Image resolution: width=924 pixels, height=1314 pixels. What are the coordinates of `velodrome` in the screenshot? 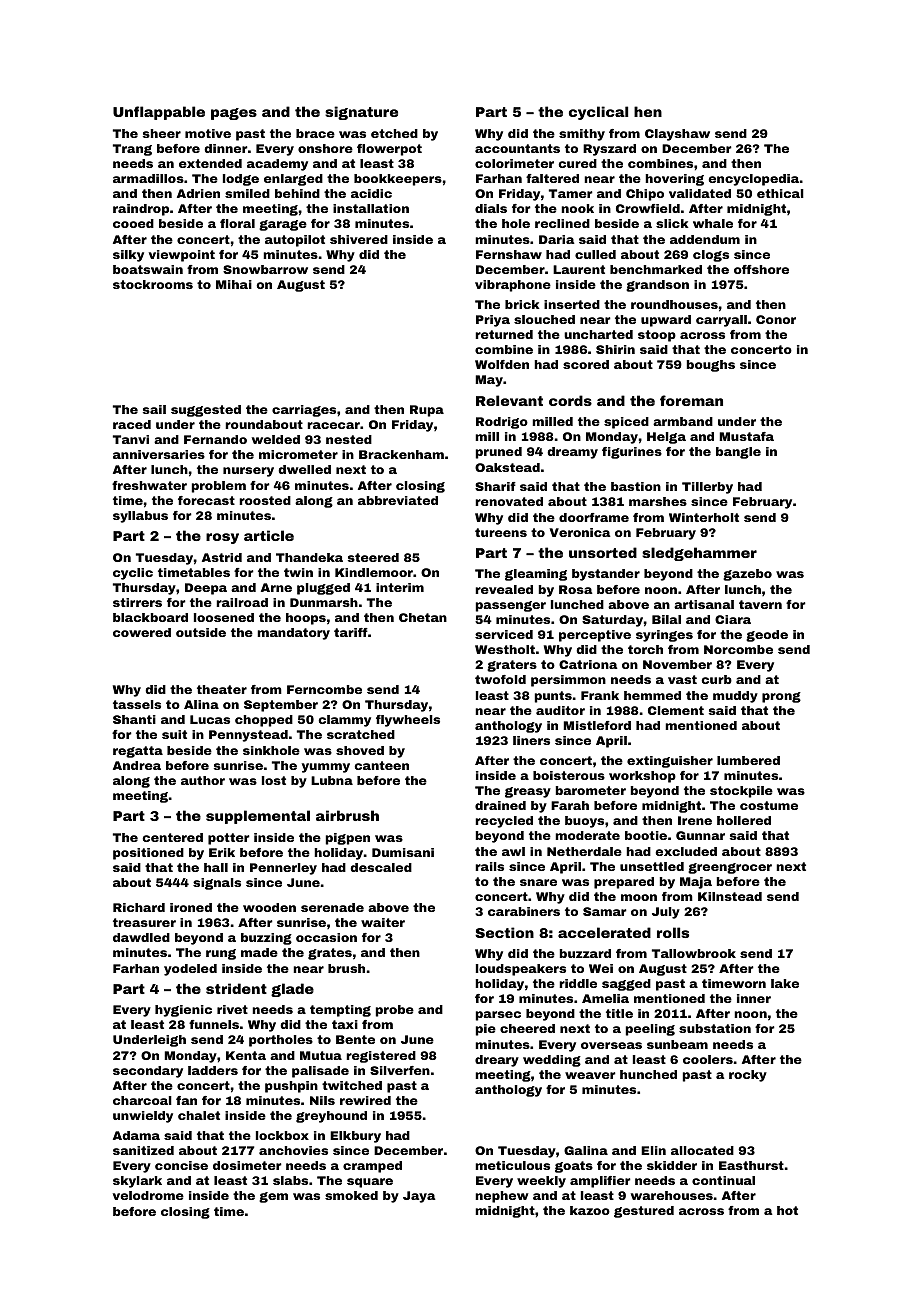 It's located at (148, 1195).
